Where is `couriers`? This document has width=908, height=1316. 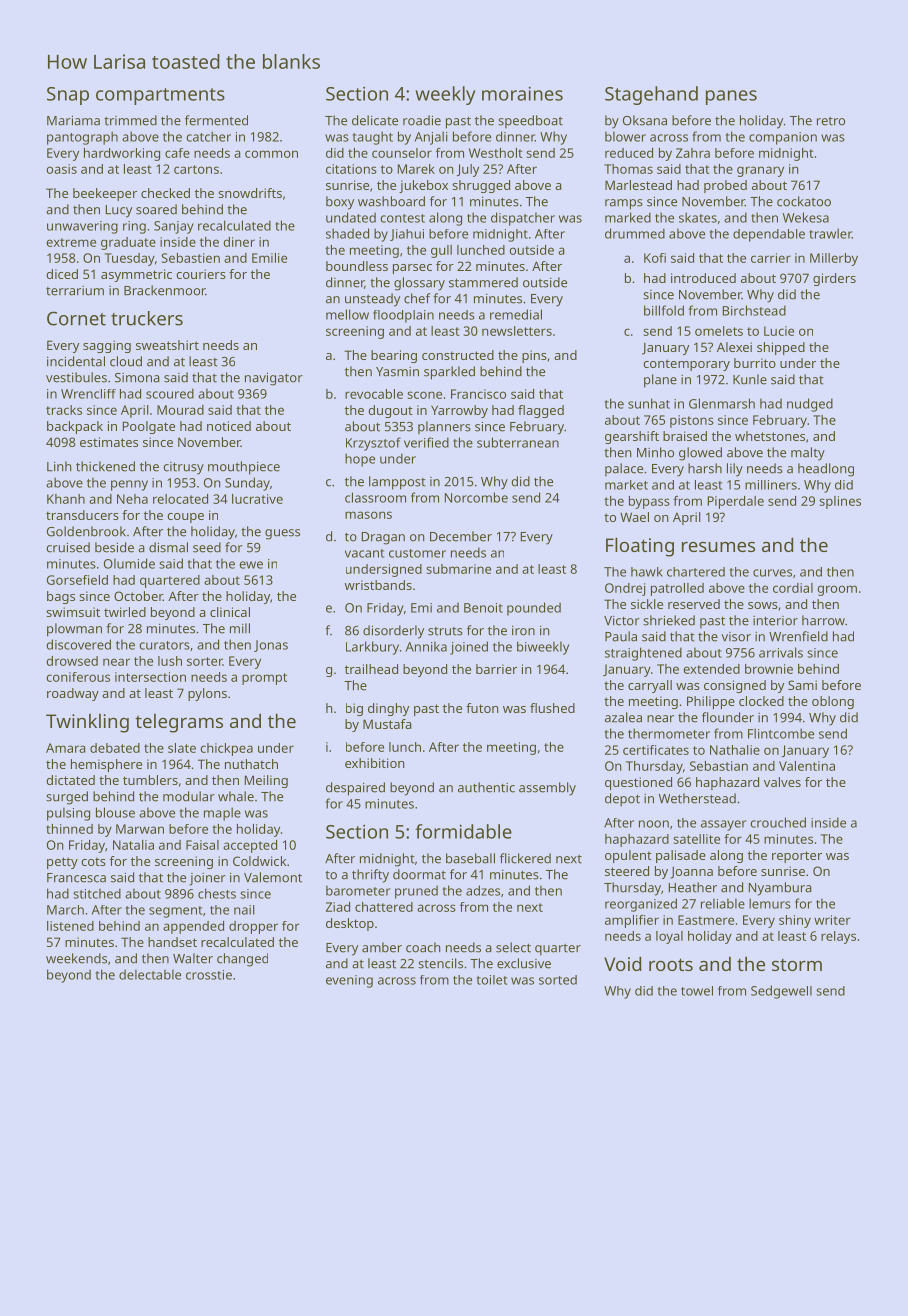 couriers is located at coordinates (201, 274).
